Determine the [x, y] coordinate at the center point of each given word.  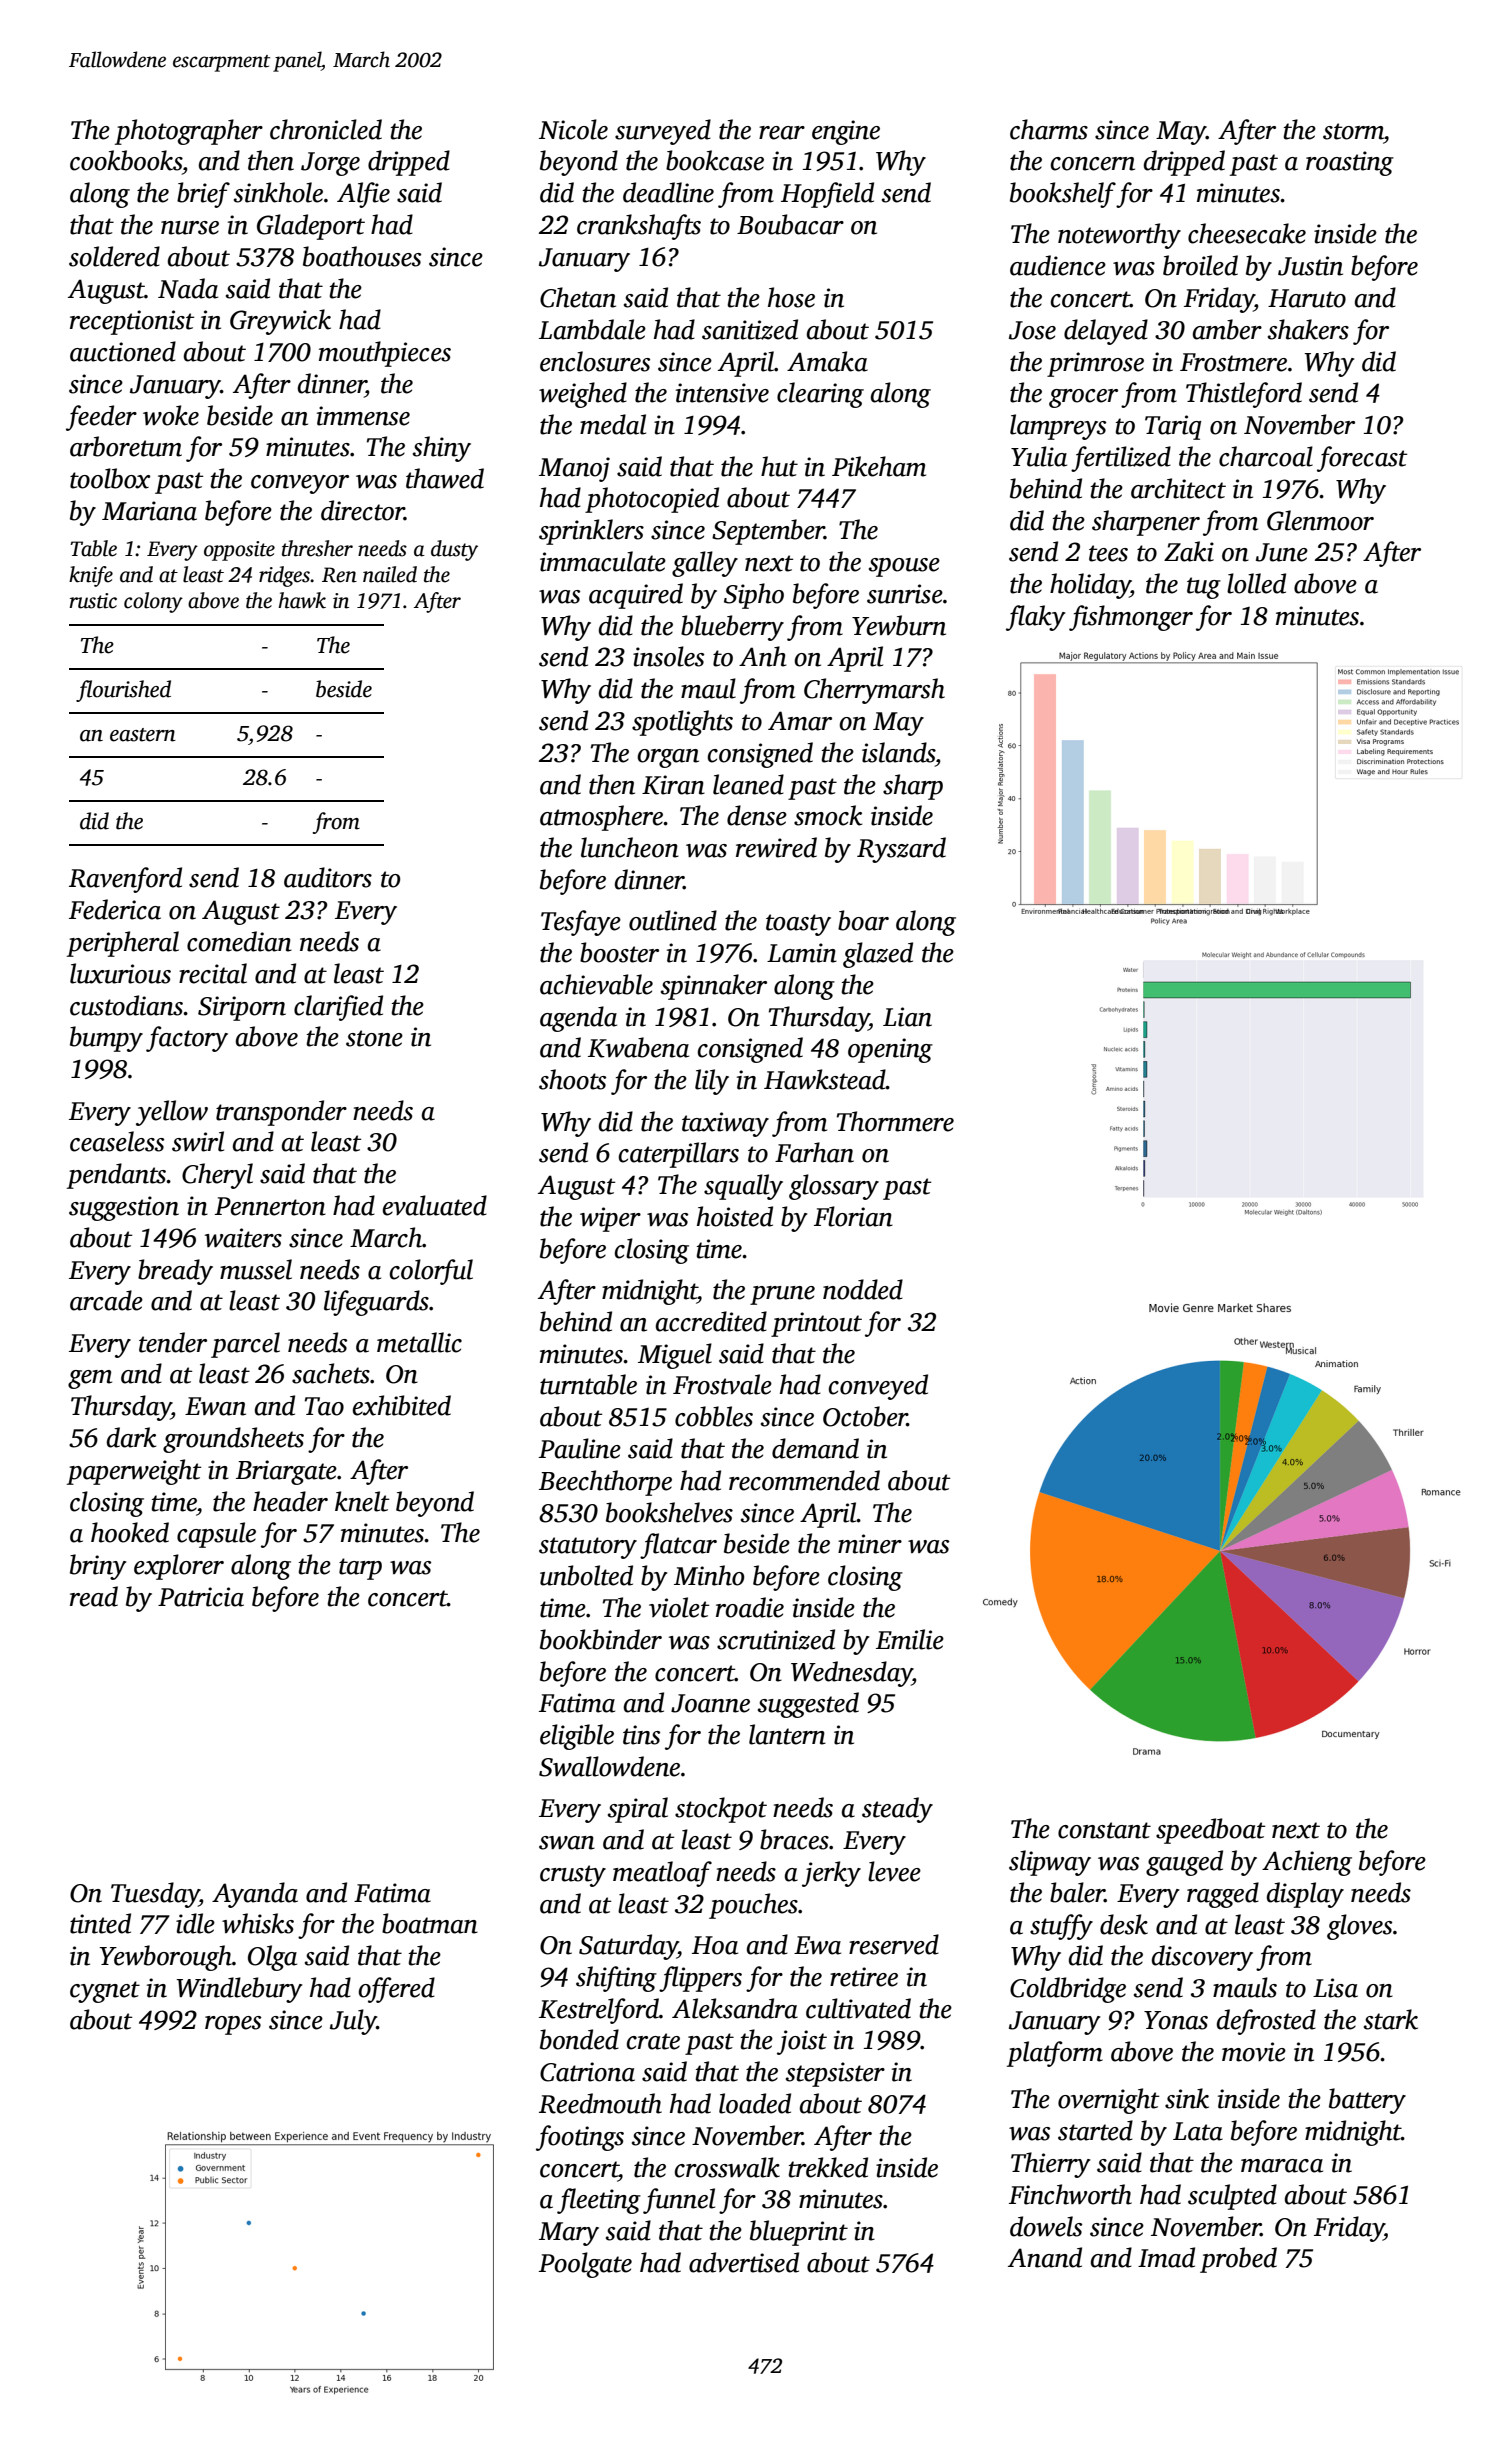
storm [1353, 131]
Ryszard [901, 850]
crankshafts [639, 227]
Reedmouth [600, 2103]
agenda [578, 1019]
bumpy [106, 1039]
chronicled [326, 129]
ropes [233, 2025]
